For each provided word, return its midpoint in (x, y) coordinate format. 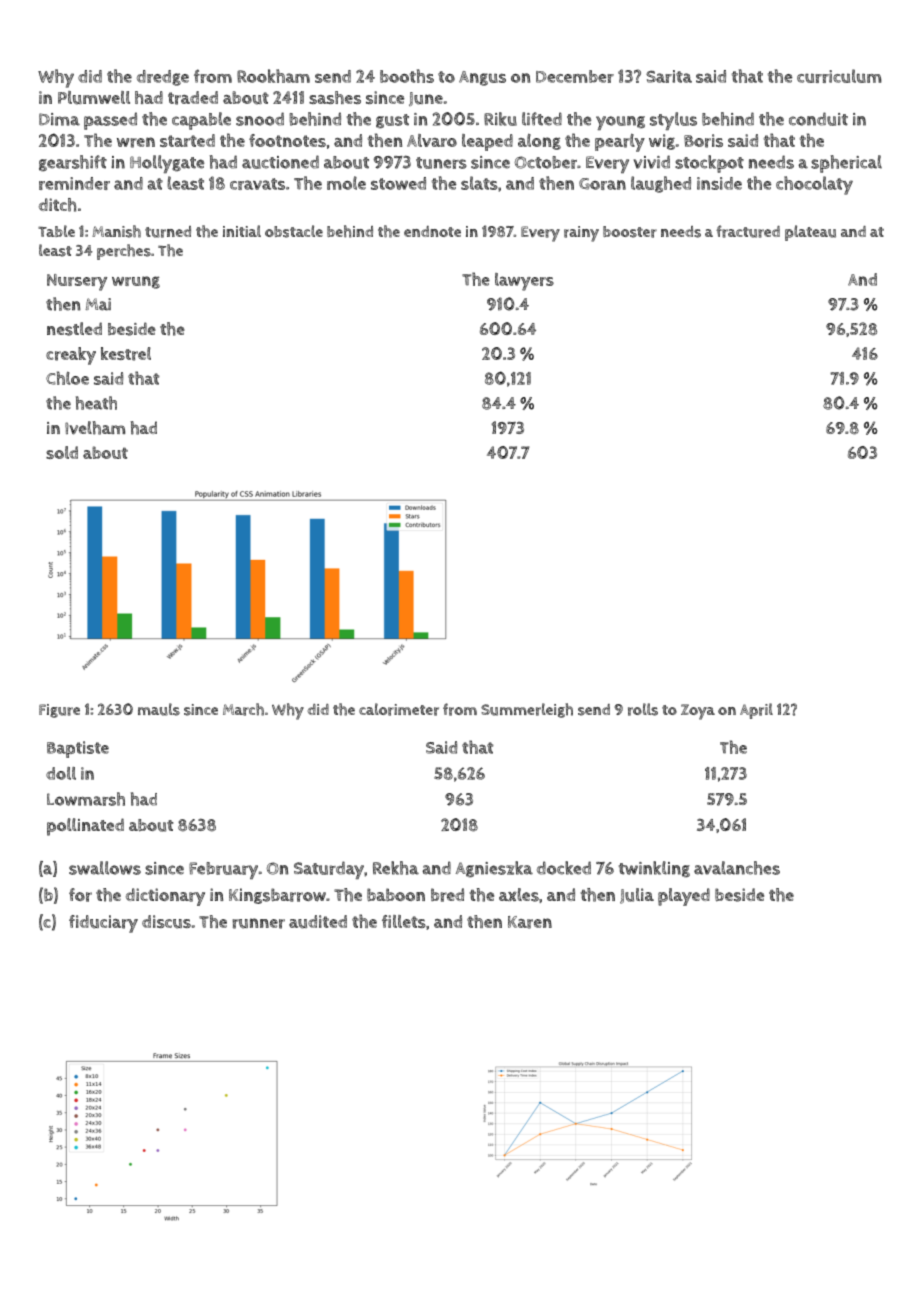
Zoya (698, 712)
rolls (643, 709)
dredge (163, 78)
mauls (159, 709)
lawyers (524, 282)
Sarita (669, 76)
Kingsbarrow (277, 896)
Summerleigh (527, 710)
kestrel (126, 354)
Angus (482, 78)
